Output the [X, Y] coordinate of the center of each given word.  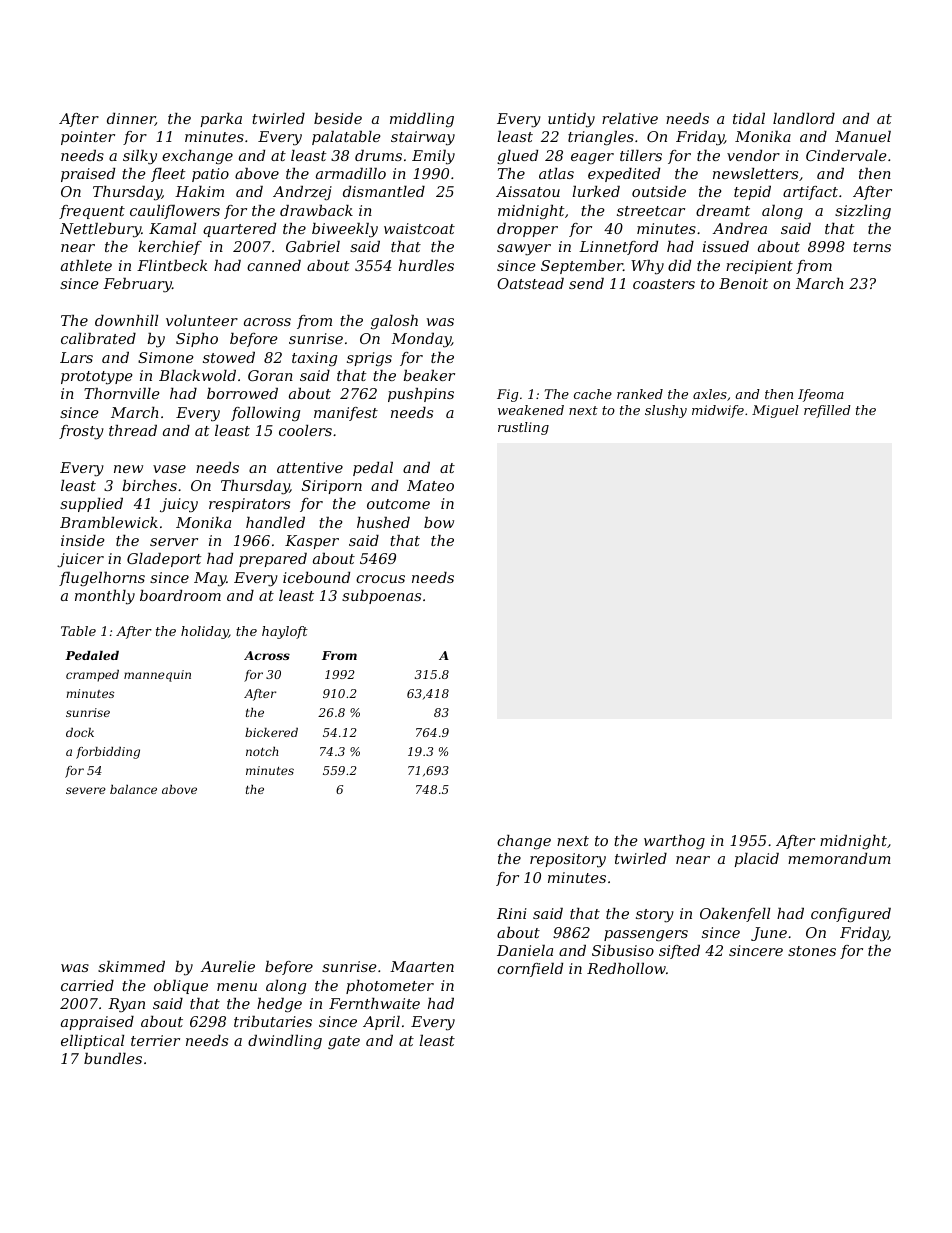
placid [756, 860]
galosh [394, 322]
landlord [804, 118]
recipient [759, 267]
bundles [113, 1058]
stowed [229, 357]
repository [568, 860]
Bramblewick [109, 522]
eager [592, 158]
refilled [827, 411]
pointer [88, 138]
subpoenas [381, 597]
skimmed [131, 966]
